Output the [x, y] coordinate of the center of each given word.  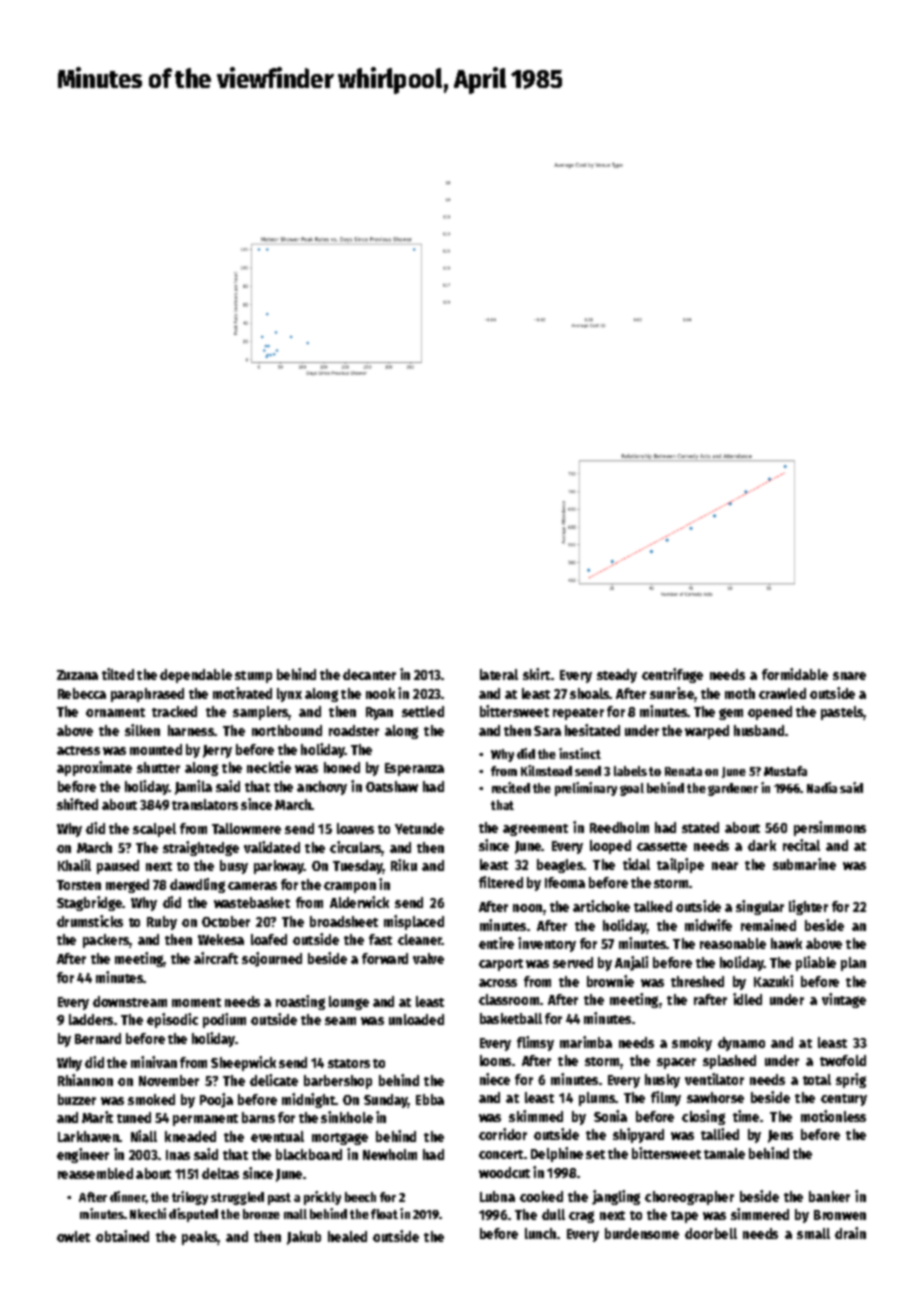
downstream [130, 1001]
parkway [279, 867]
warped [707, 732]
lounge [349, 1003]
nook [380, 693]
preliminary [586, 789]
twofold [843, 1060]
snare [849, 676]
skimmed [536, 1116]
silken [142, 730]
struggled [237, 1198]
